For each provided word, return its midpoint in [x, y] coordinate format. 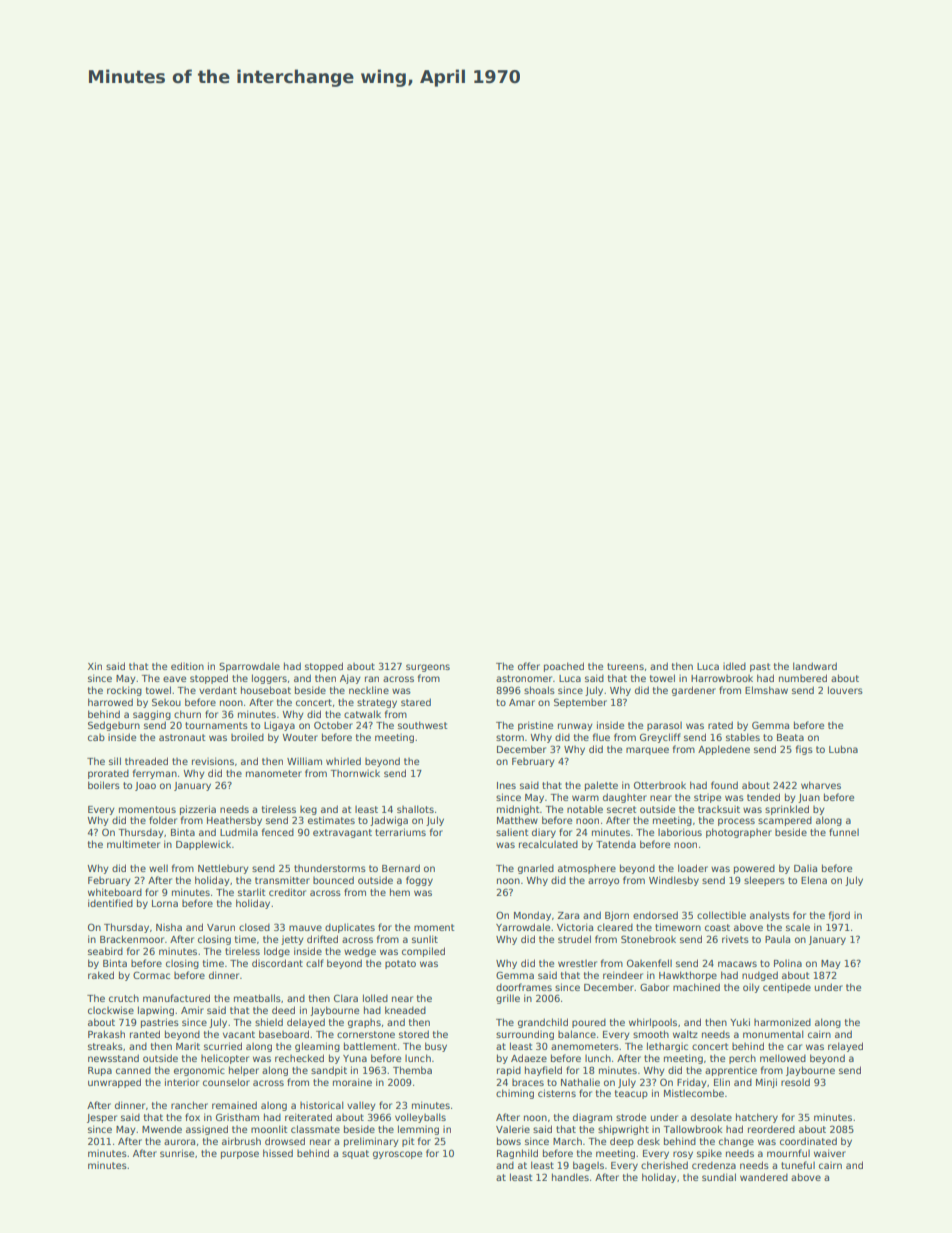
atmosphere [587, 869]
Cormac [151, 975]
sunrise [177, 1153]
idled [734, 666]
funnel [844, 832]
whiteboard [115, 892]
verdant [218, 690]
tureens [625, 666]
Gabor [654, 987]
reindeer [623, 975]
